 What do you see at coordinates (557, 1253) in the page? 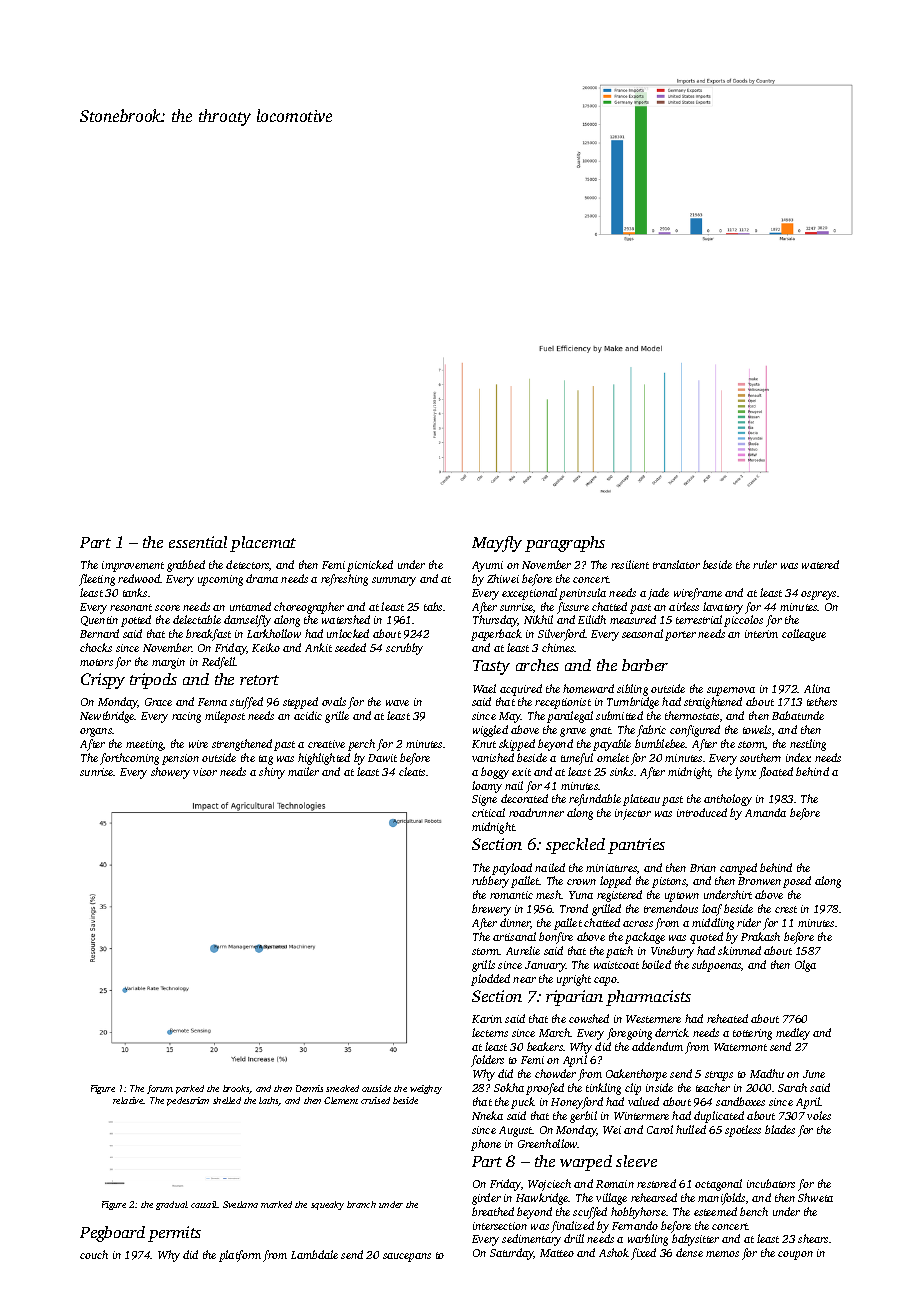
I see `Matteo` at bounding box center [557, 1253].
